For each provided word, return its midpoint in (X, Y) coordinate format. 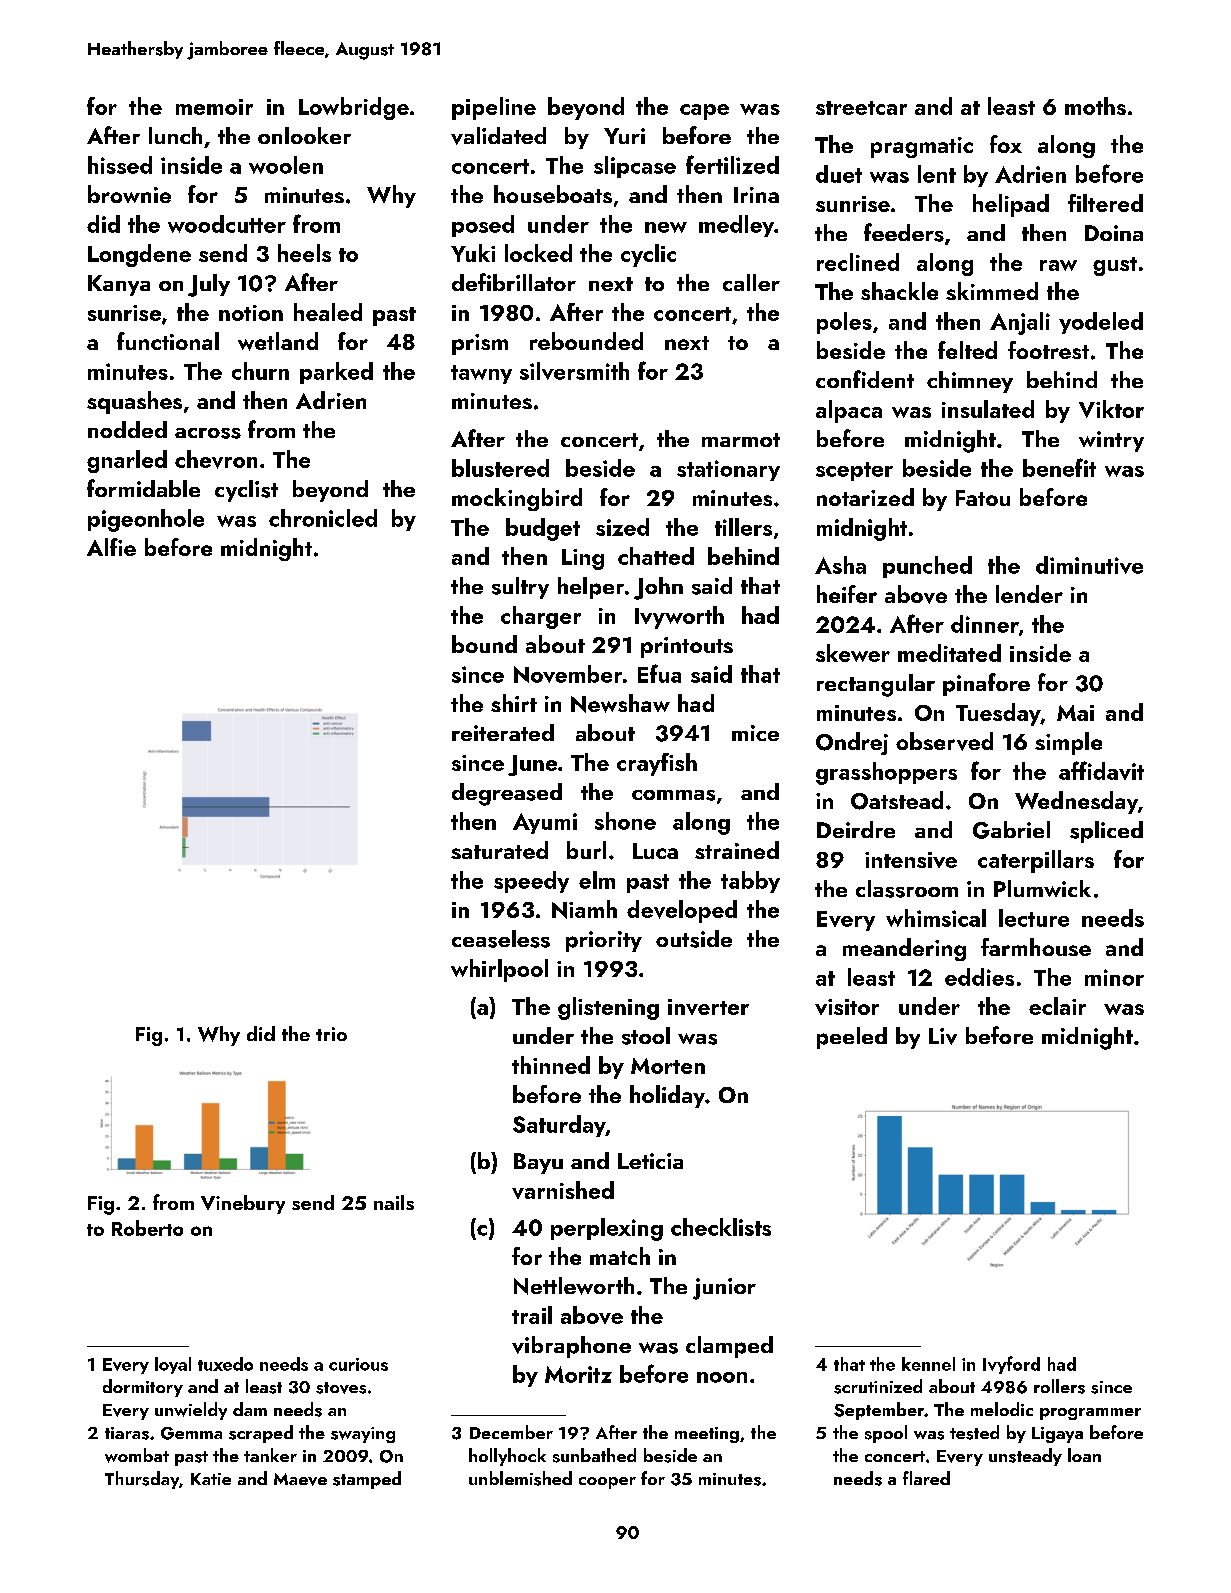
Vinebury (243, 1204)
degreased (507, 794)
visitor (847, 1007)
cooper (607, 1483)
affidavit (1101, 770)
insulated (988, 409)
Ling (583, 559)
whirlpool (499, 970)
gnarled (127, 461)
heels (304, 253)
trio (331, 1034)
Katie (211, 1479)
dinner (985, 624)
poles (844, 323)
